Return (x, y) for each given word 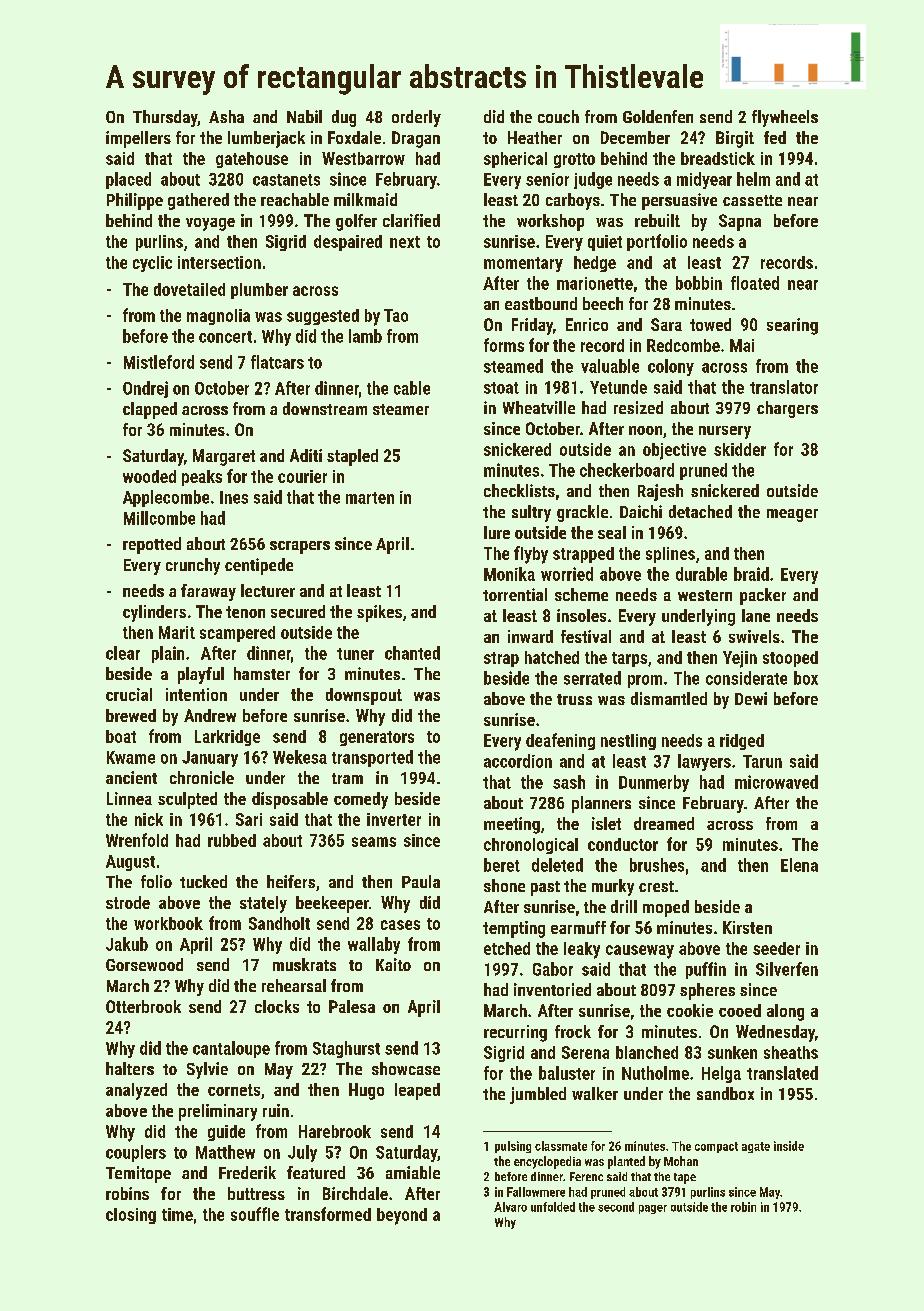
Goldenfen (658, 116)
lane (756, 615)
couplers (136, 1153)
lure (497, 532)
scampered (237, 634)
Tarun (762, 761)
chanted (412, 653)
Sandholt (279, 923)
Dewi (751, 698)
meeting (512, 825)
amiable (413, 1172)
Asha (226, 116)
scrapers (300, 547)
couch (558, 116)
